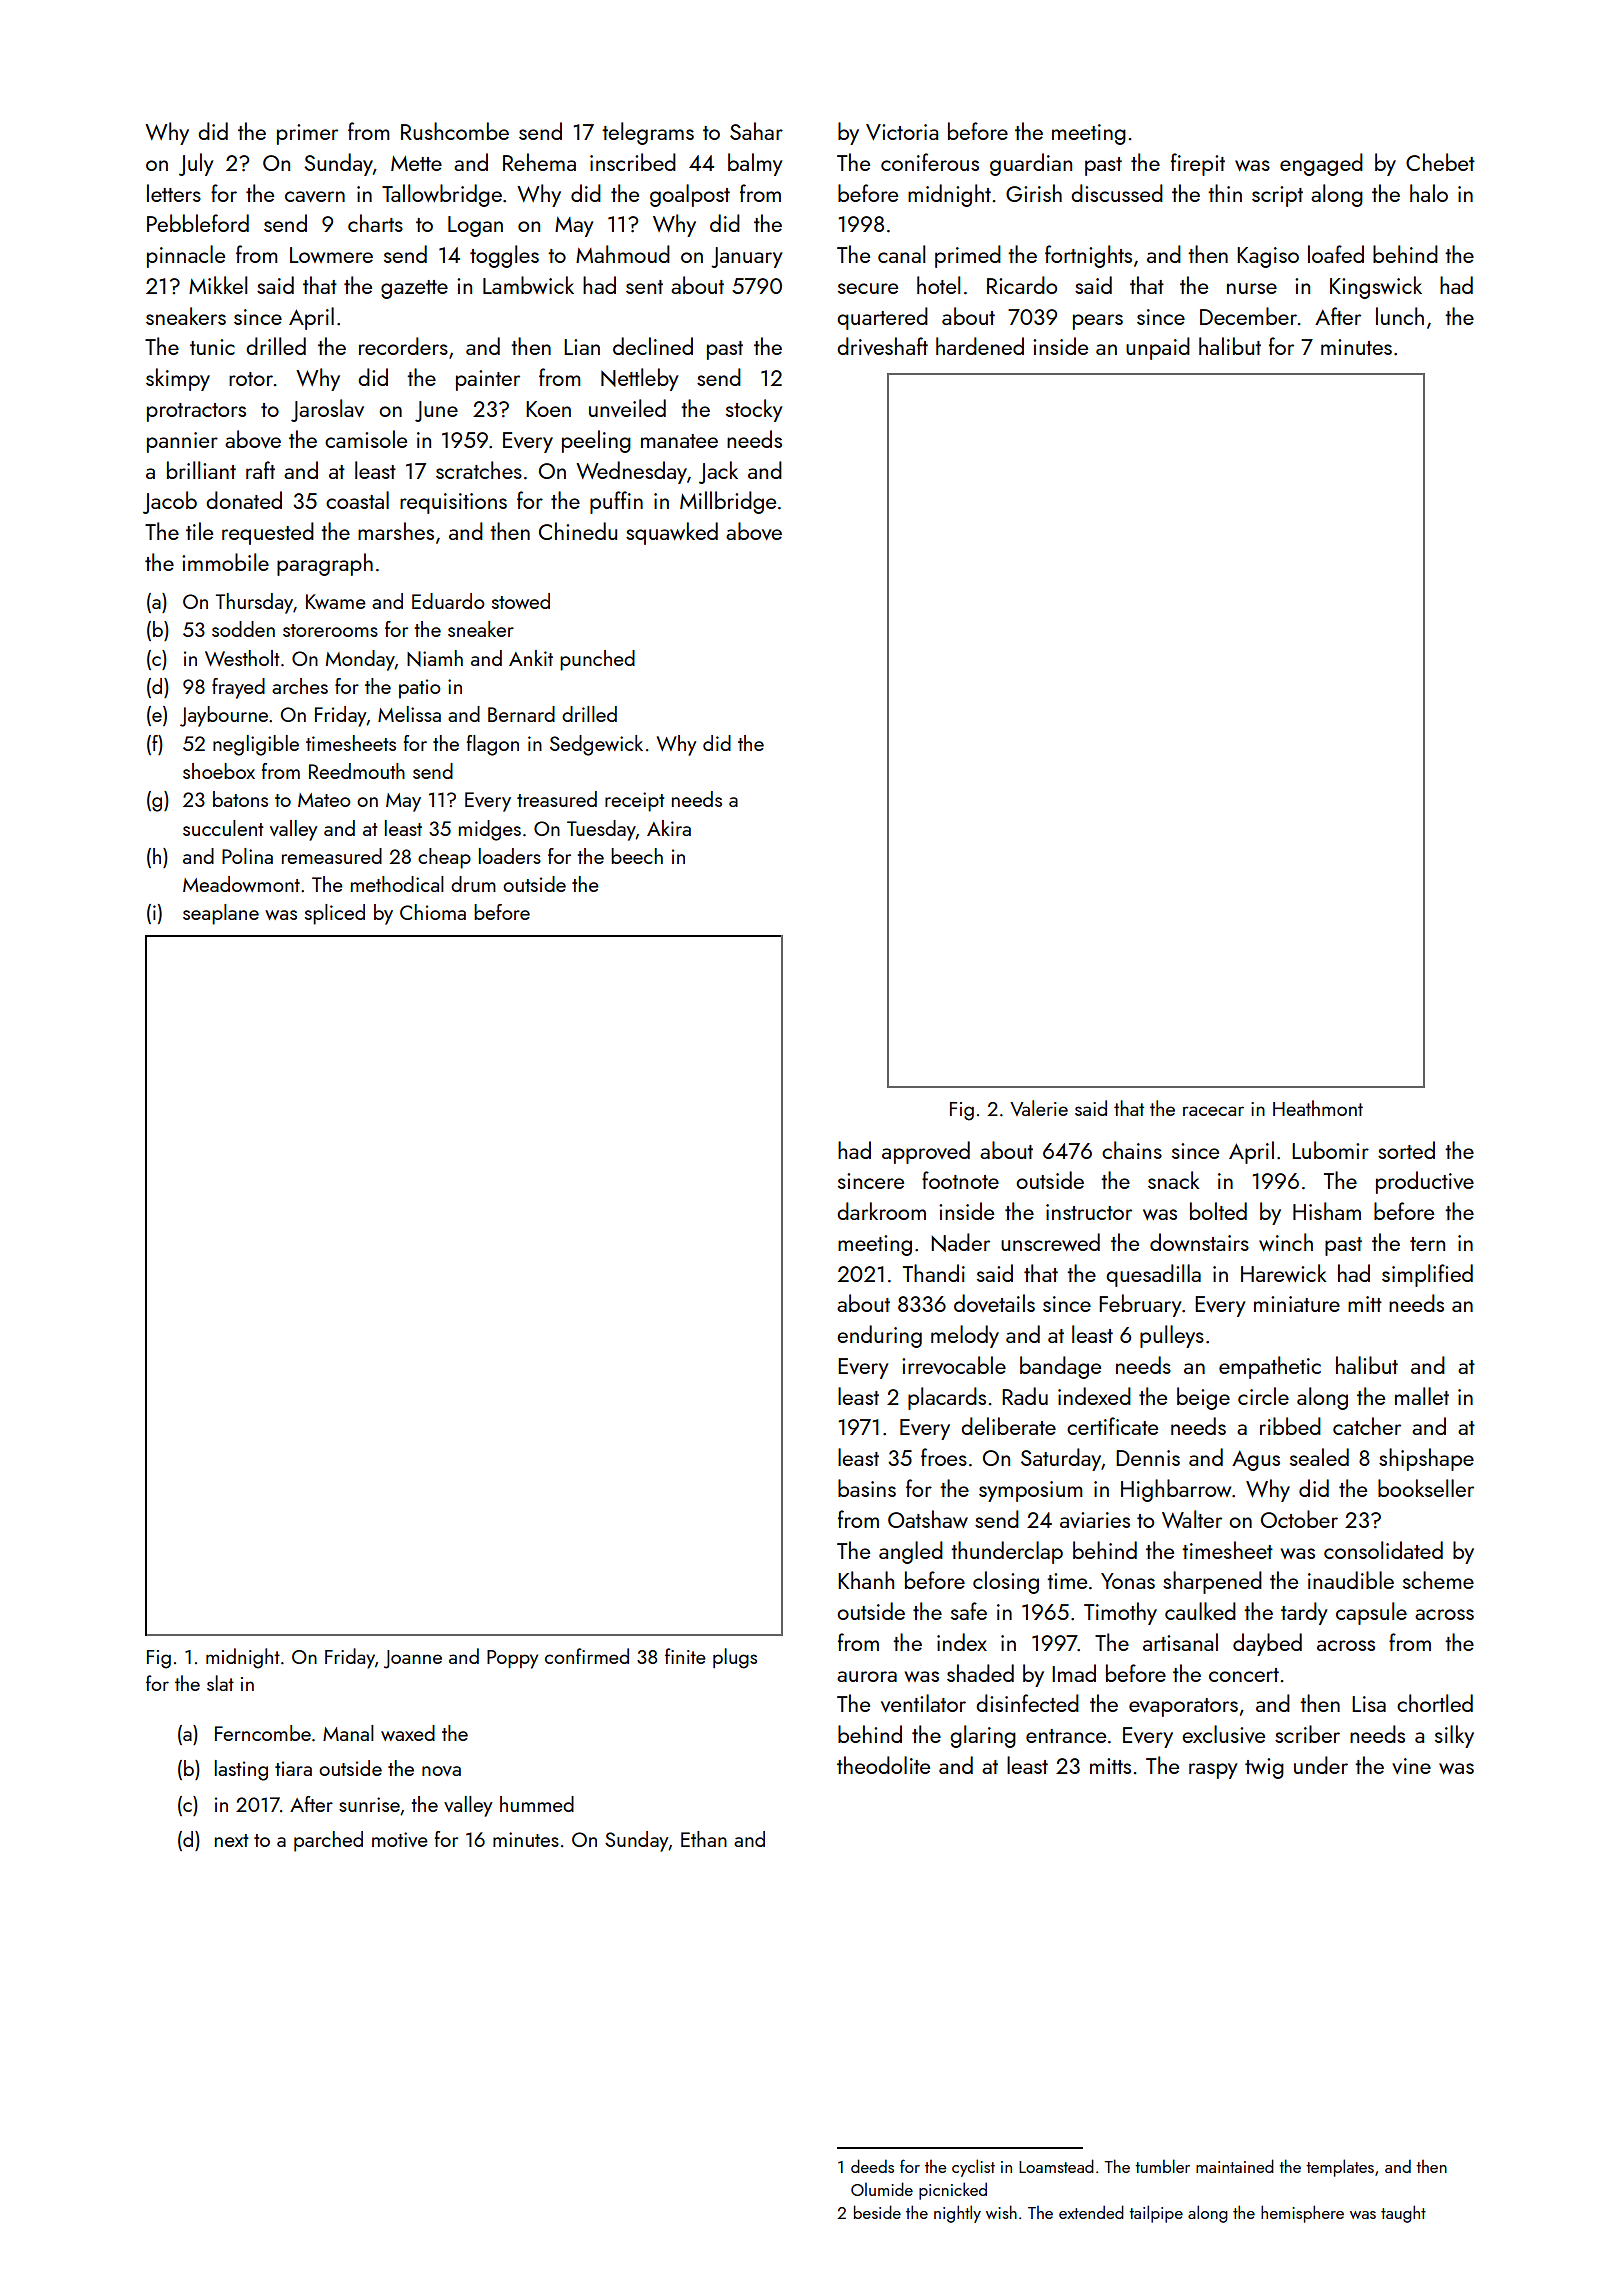  I want to click on Akira, so click(669, 828).
